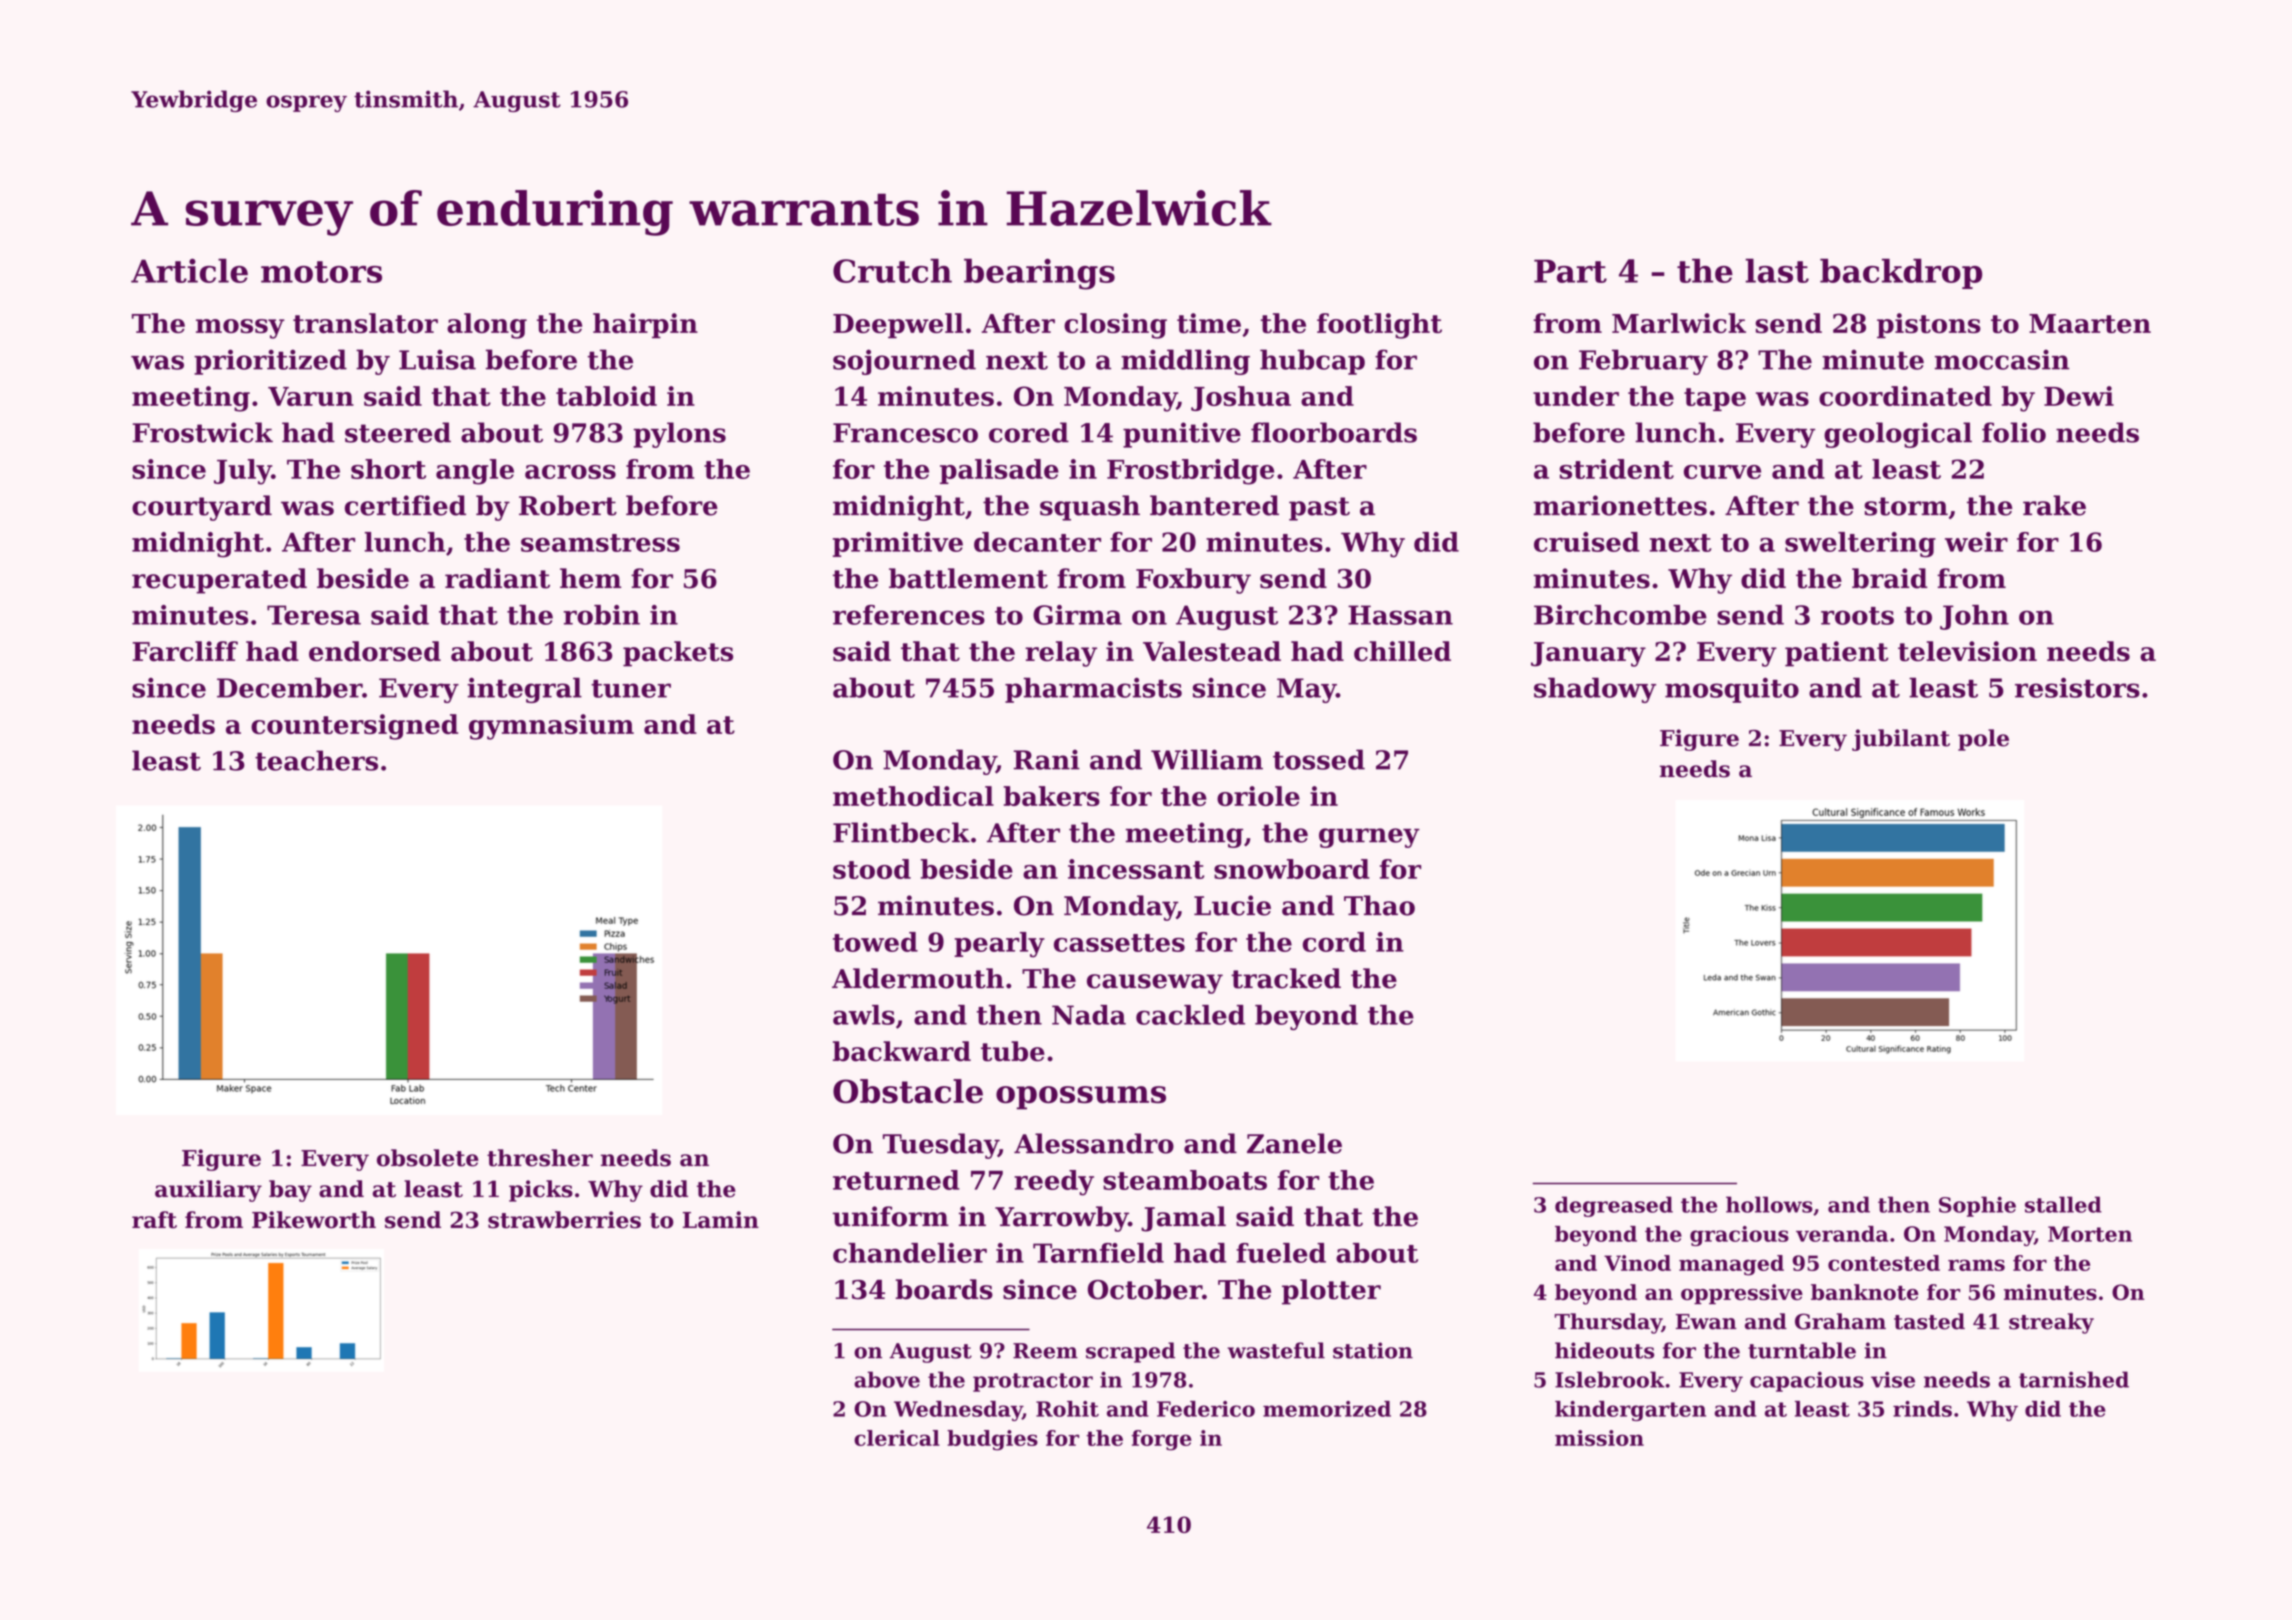  Describe the element at coordinates (1599, 1438) in the screenshot. I see `mission` at that location.
